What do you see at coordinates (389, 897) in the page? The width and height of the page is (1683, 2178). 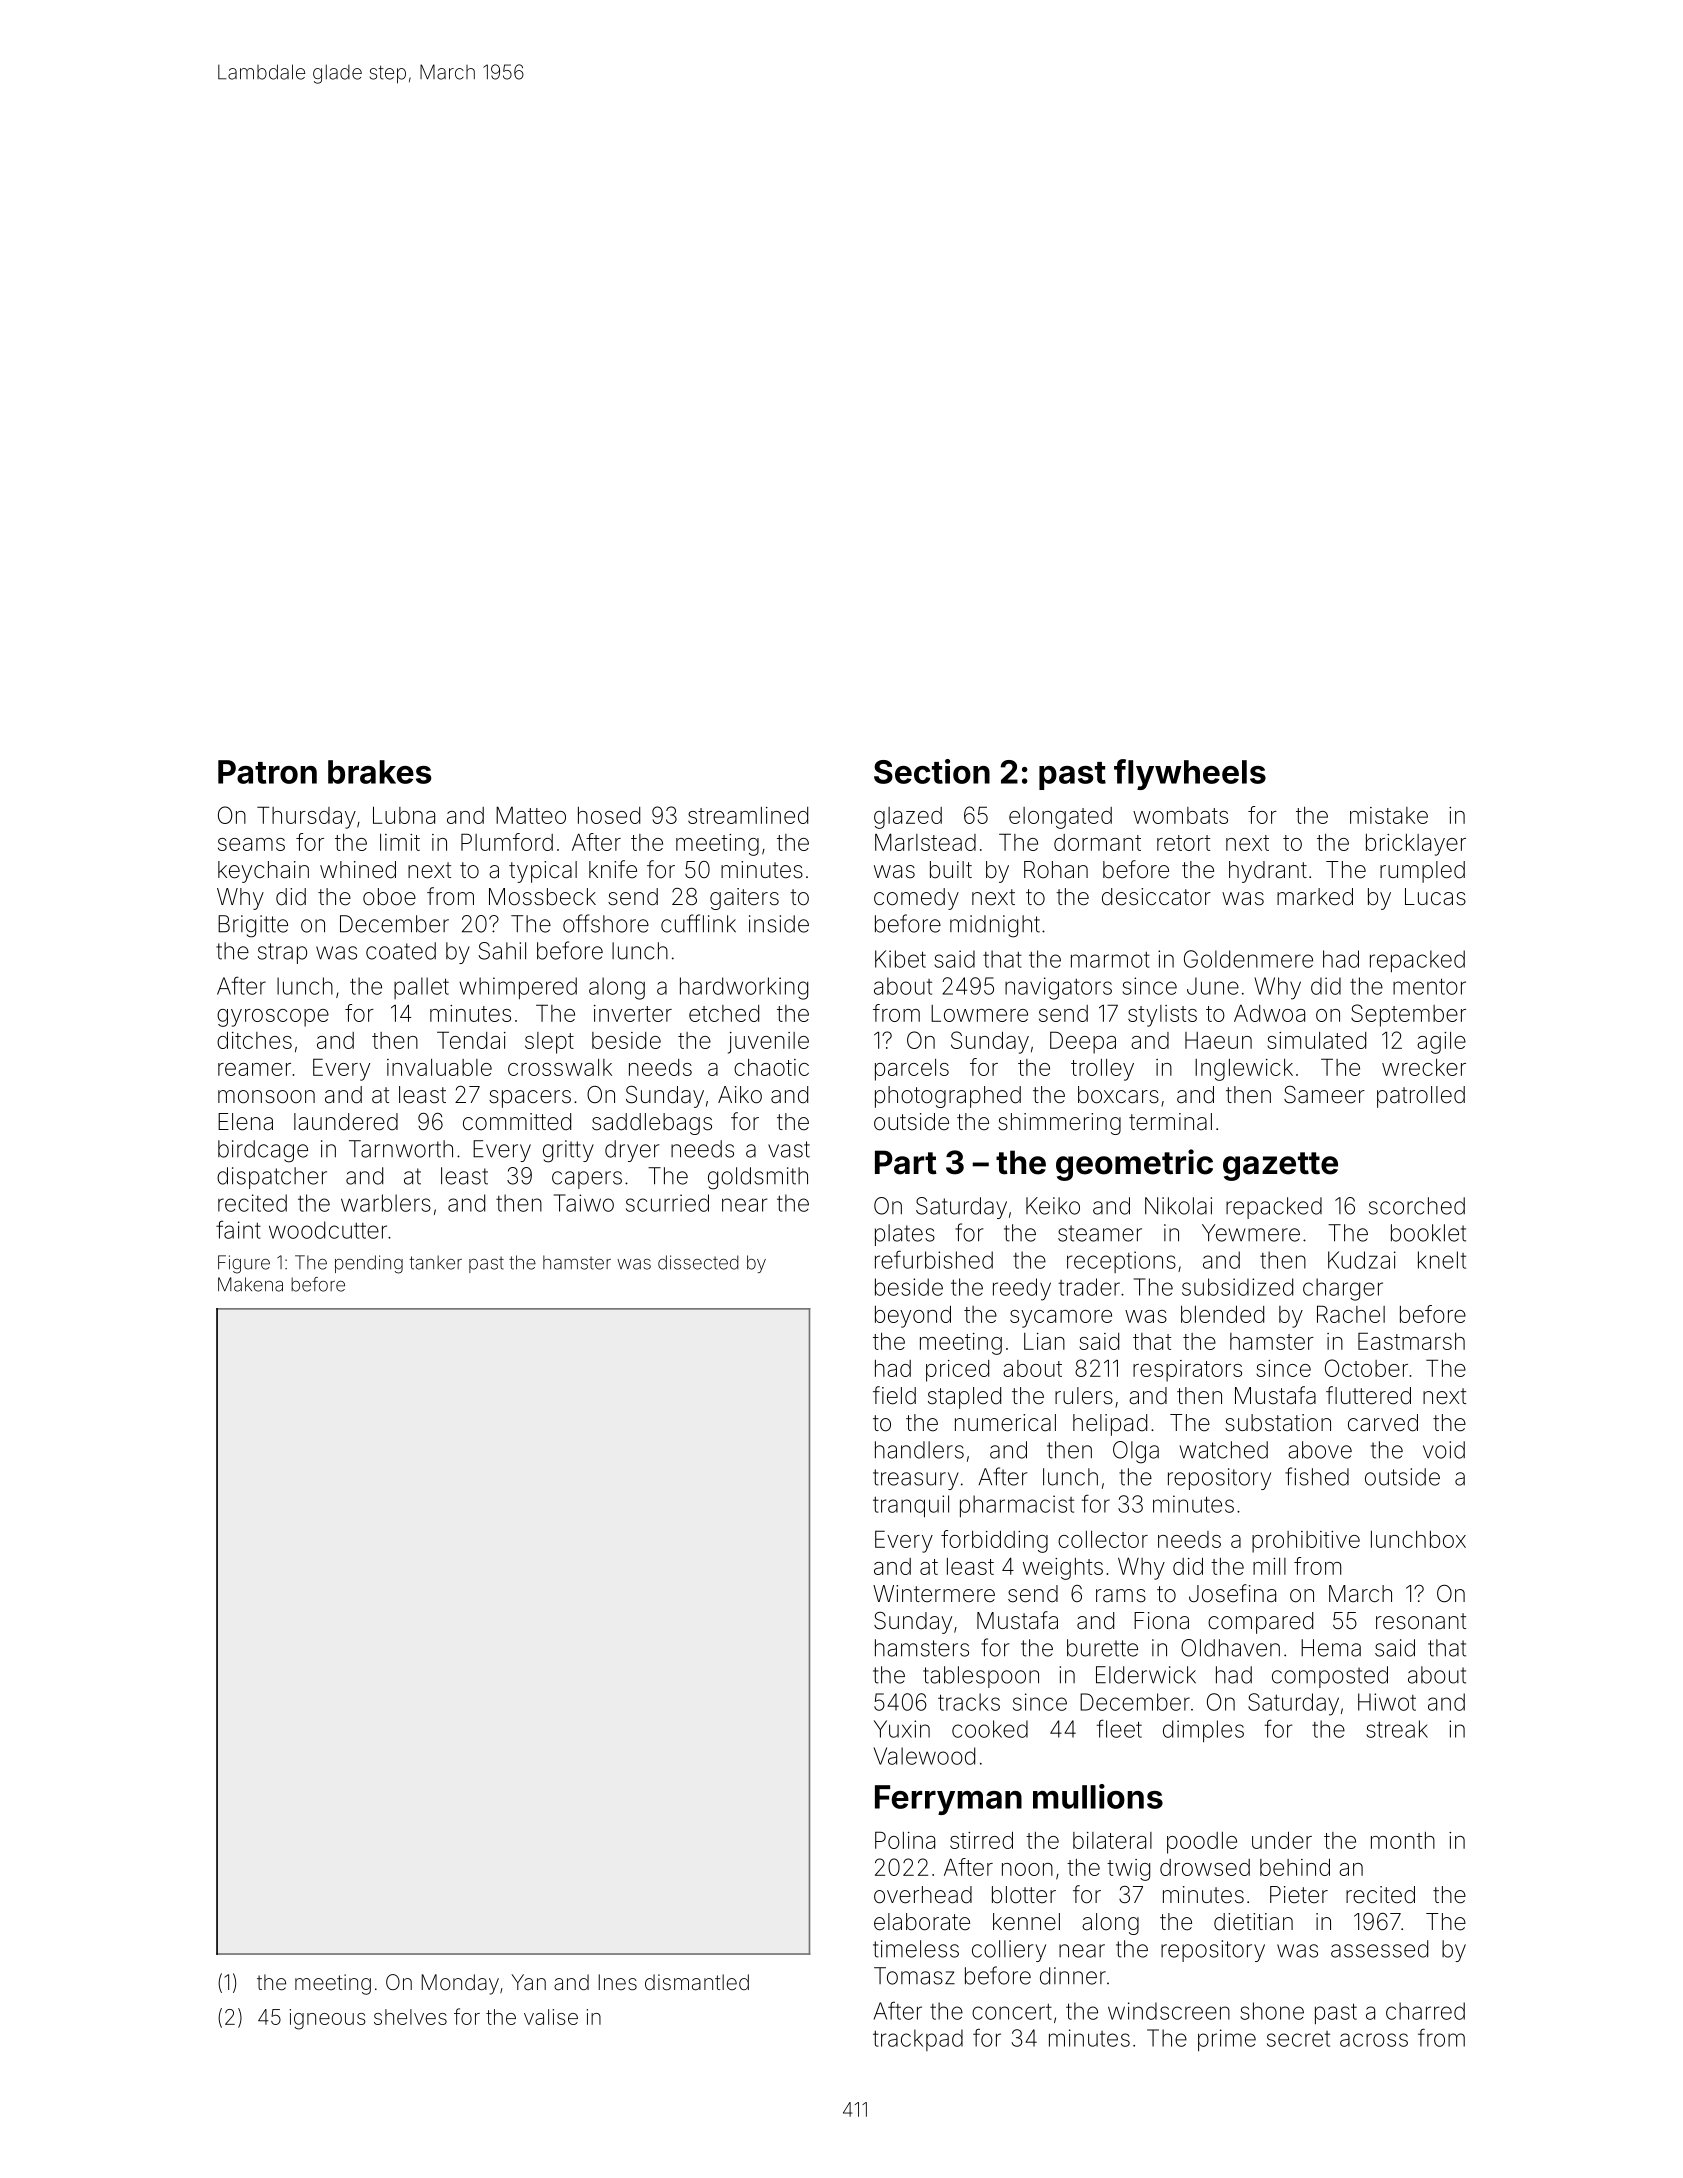 I see `oboe` at bounding box center [389, 897].
